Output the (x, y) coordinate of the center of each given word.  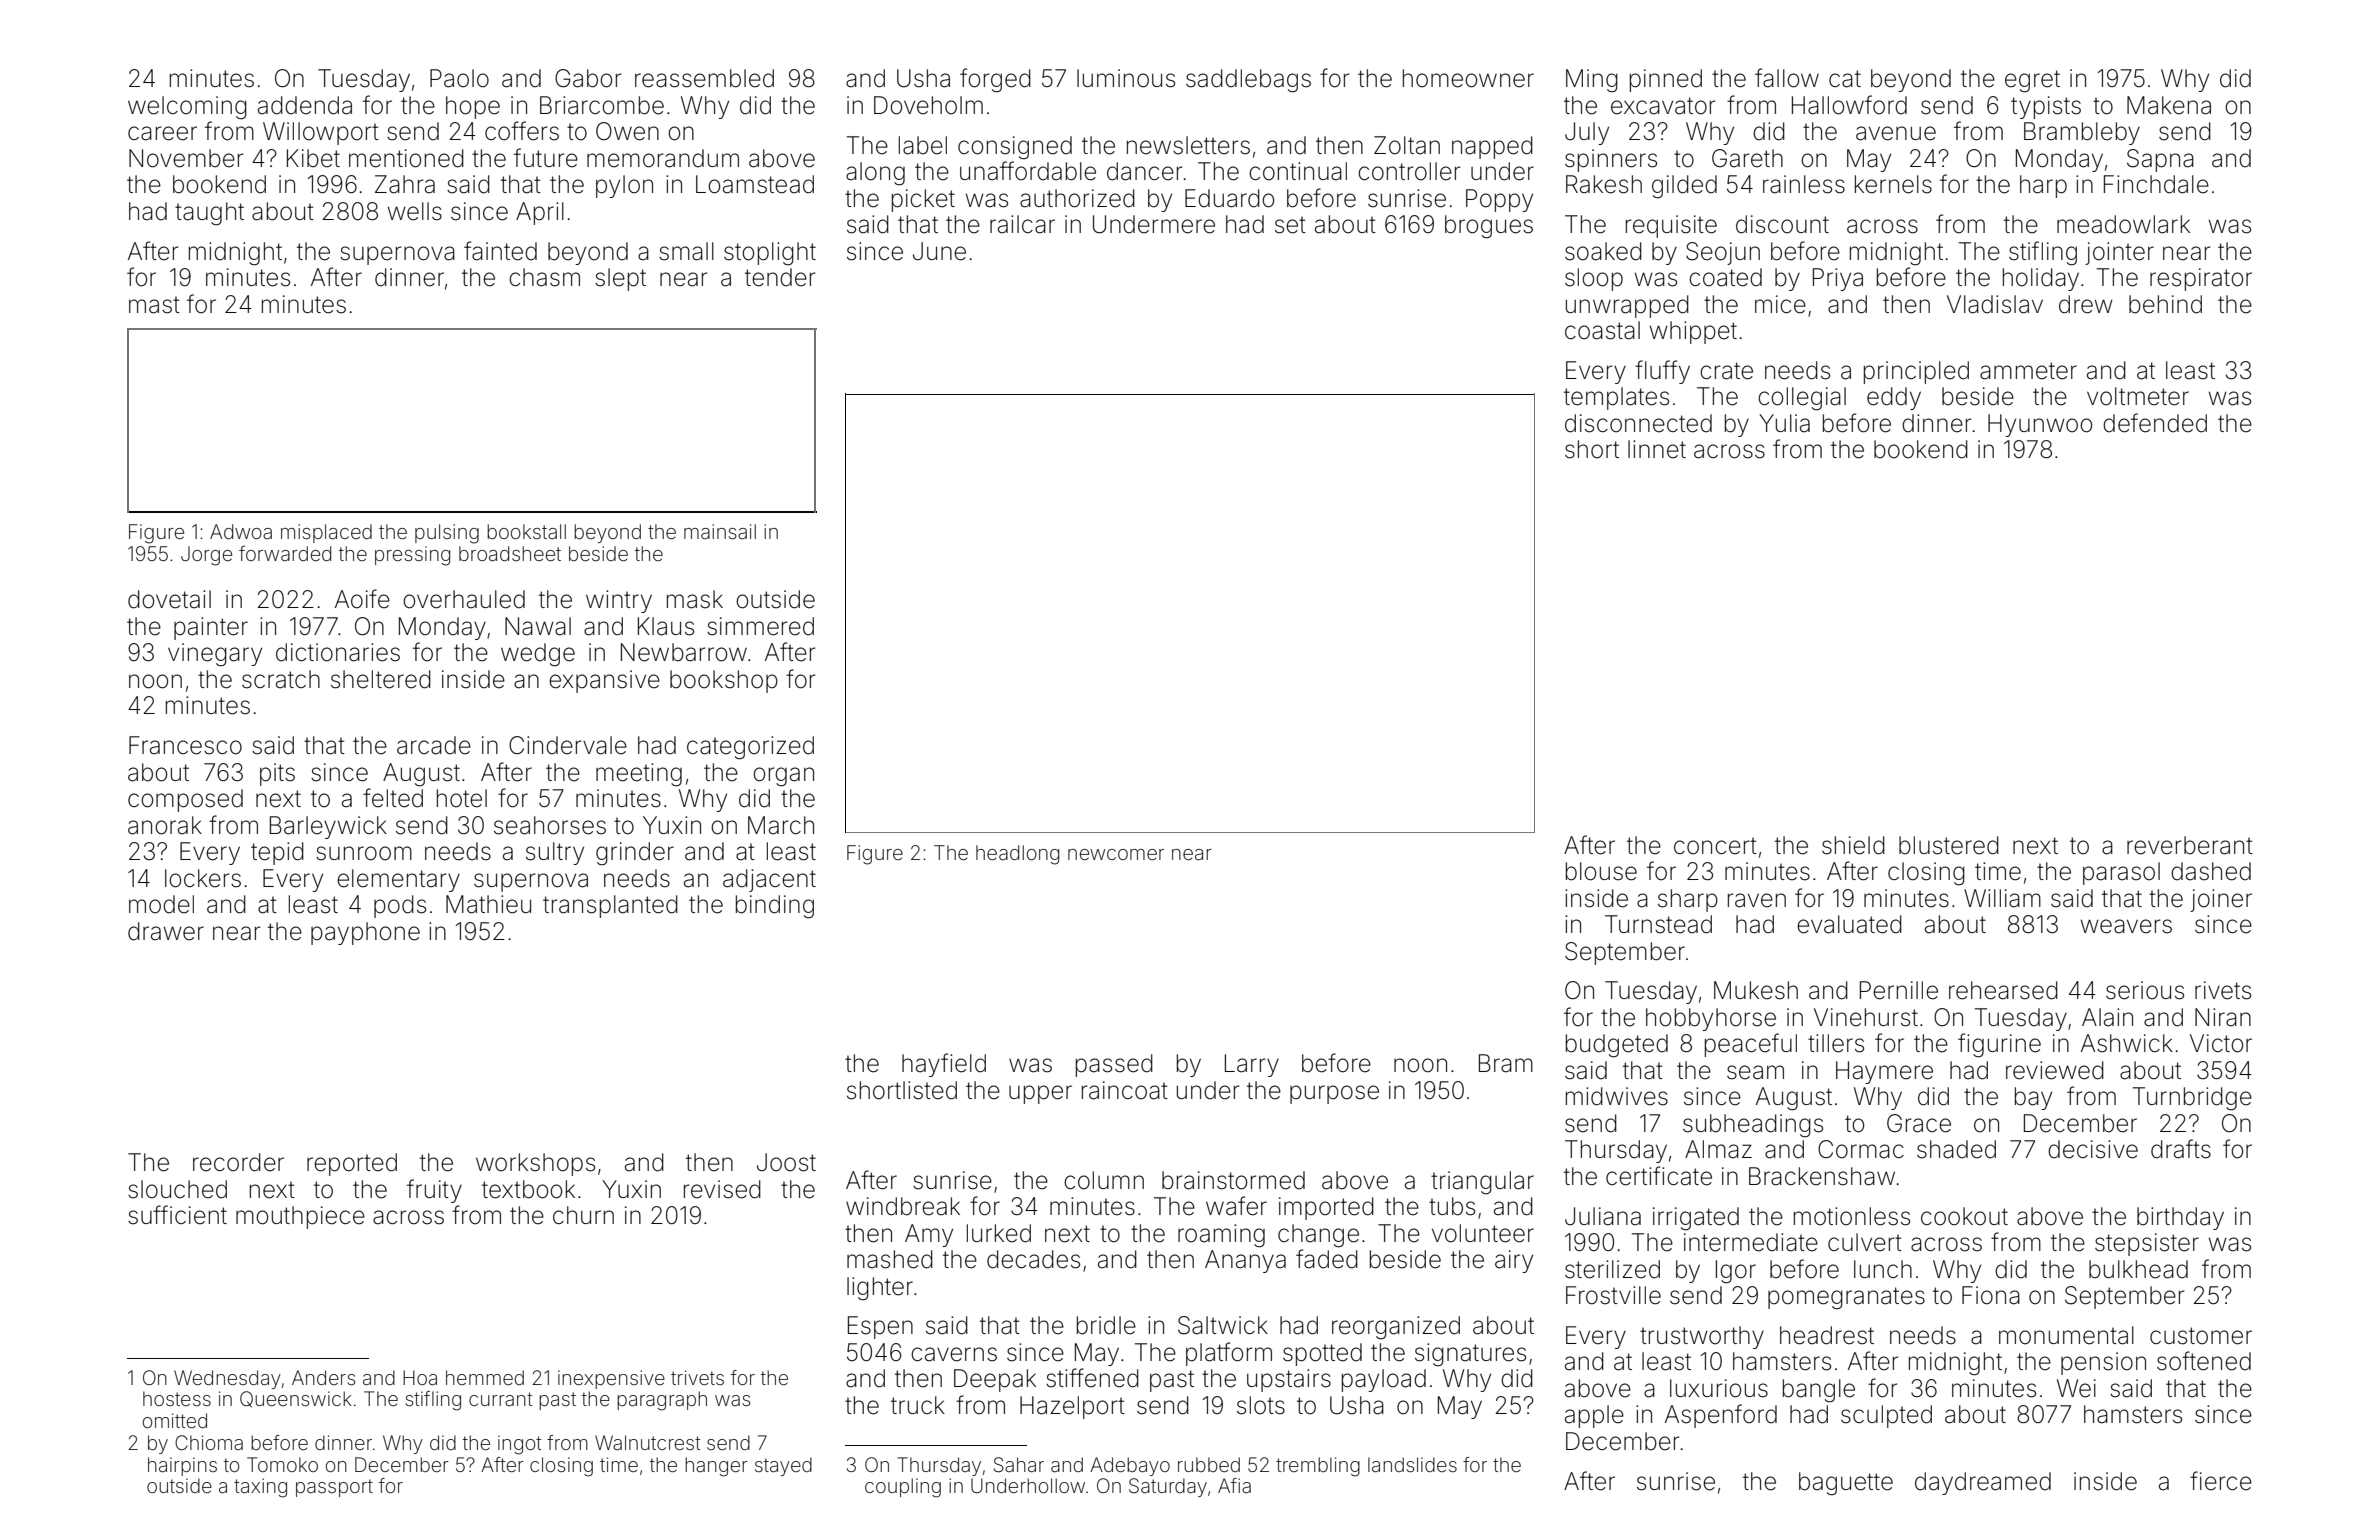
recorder (238, 1162)
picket (923, 200)
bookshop (724, 681)
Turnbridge (2192, 1099)
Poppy (1499, 200)
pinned (1666, 80)
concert (1715, 846)
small (686, 251)
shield (1853, 845)
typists (2046, 107)
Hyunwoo (2040, 425)
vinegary (215, 654)
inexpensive (611, 1379)
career (162, 133)
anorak (165, 825)
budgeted (1617, 1046)
